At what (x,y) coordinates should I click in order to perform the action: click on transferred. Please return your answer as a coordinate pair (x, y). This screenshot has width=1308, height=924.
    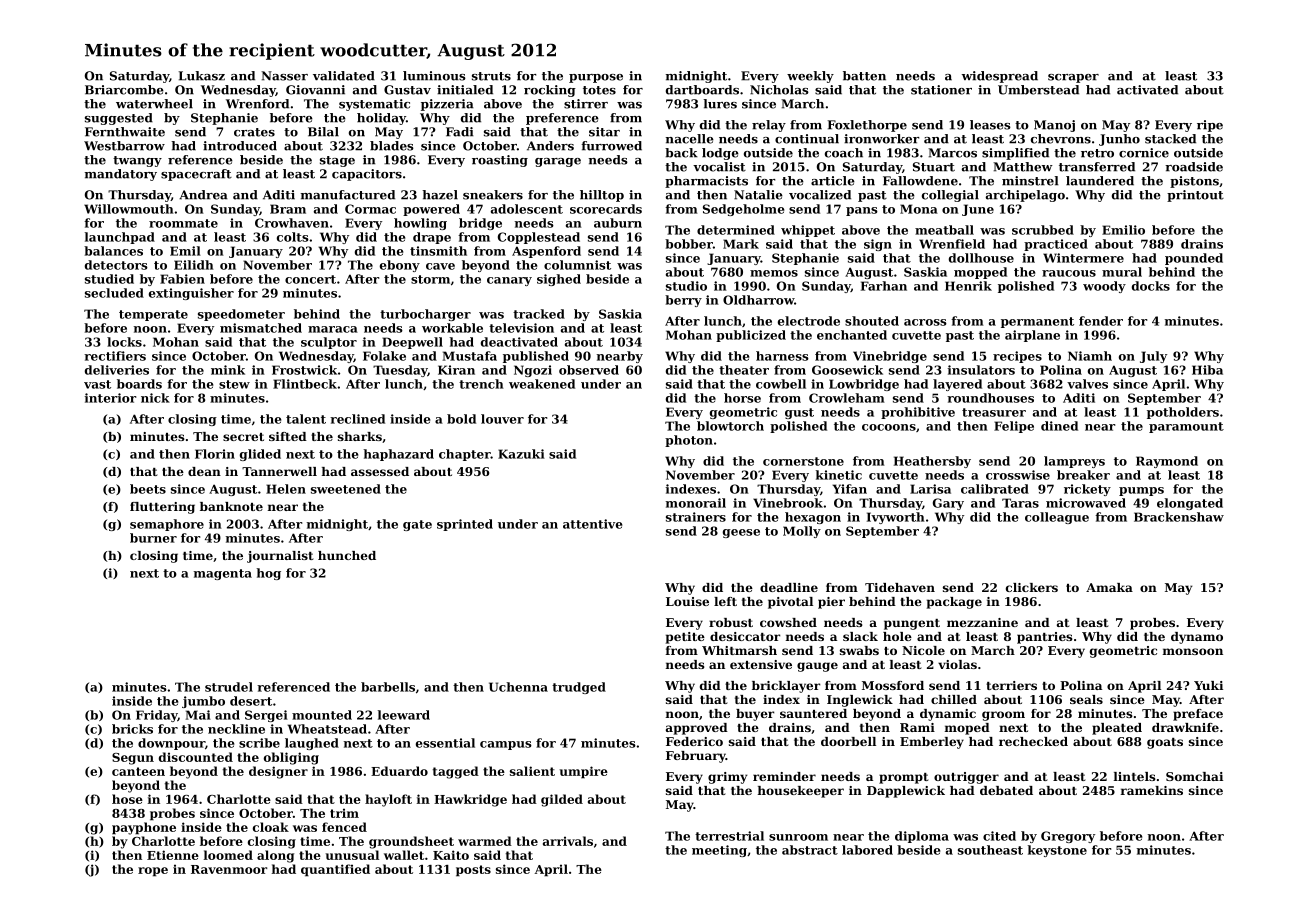
    Looking at the image, I should click on (1097, 167).
